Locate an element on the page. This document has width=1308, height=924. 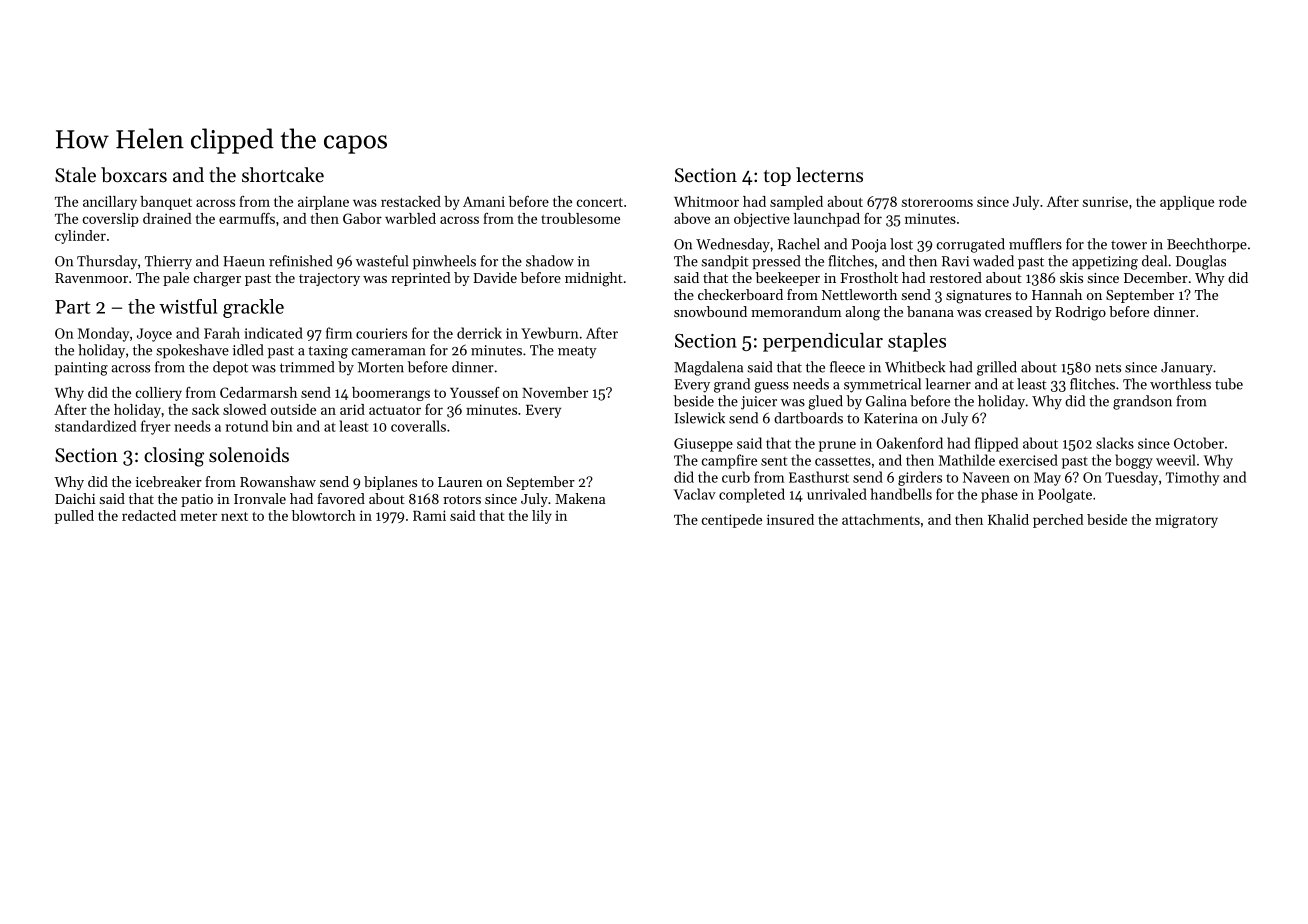
Douglas is located at coordinates (1201, 262).
